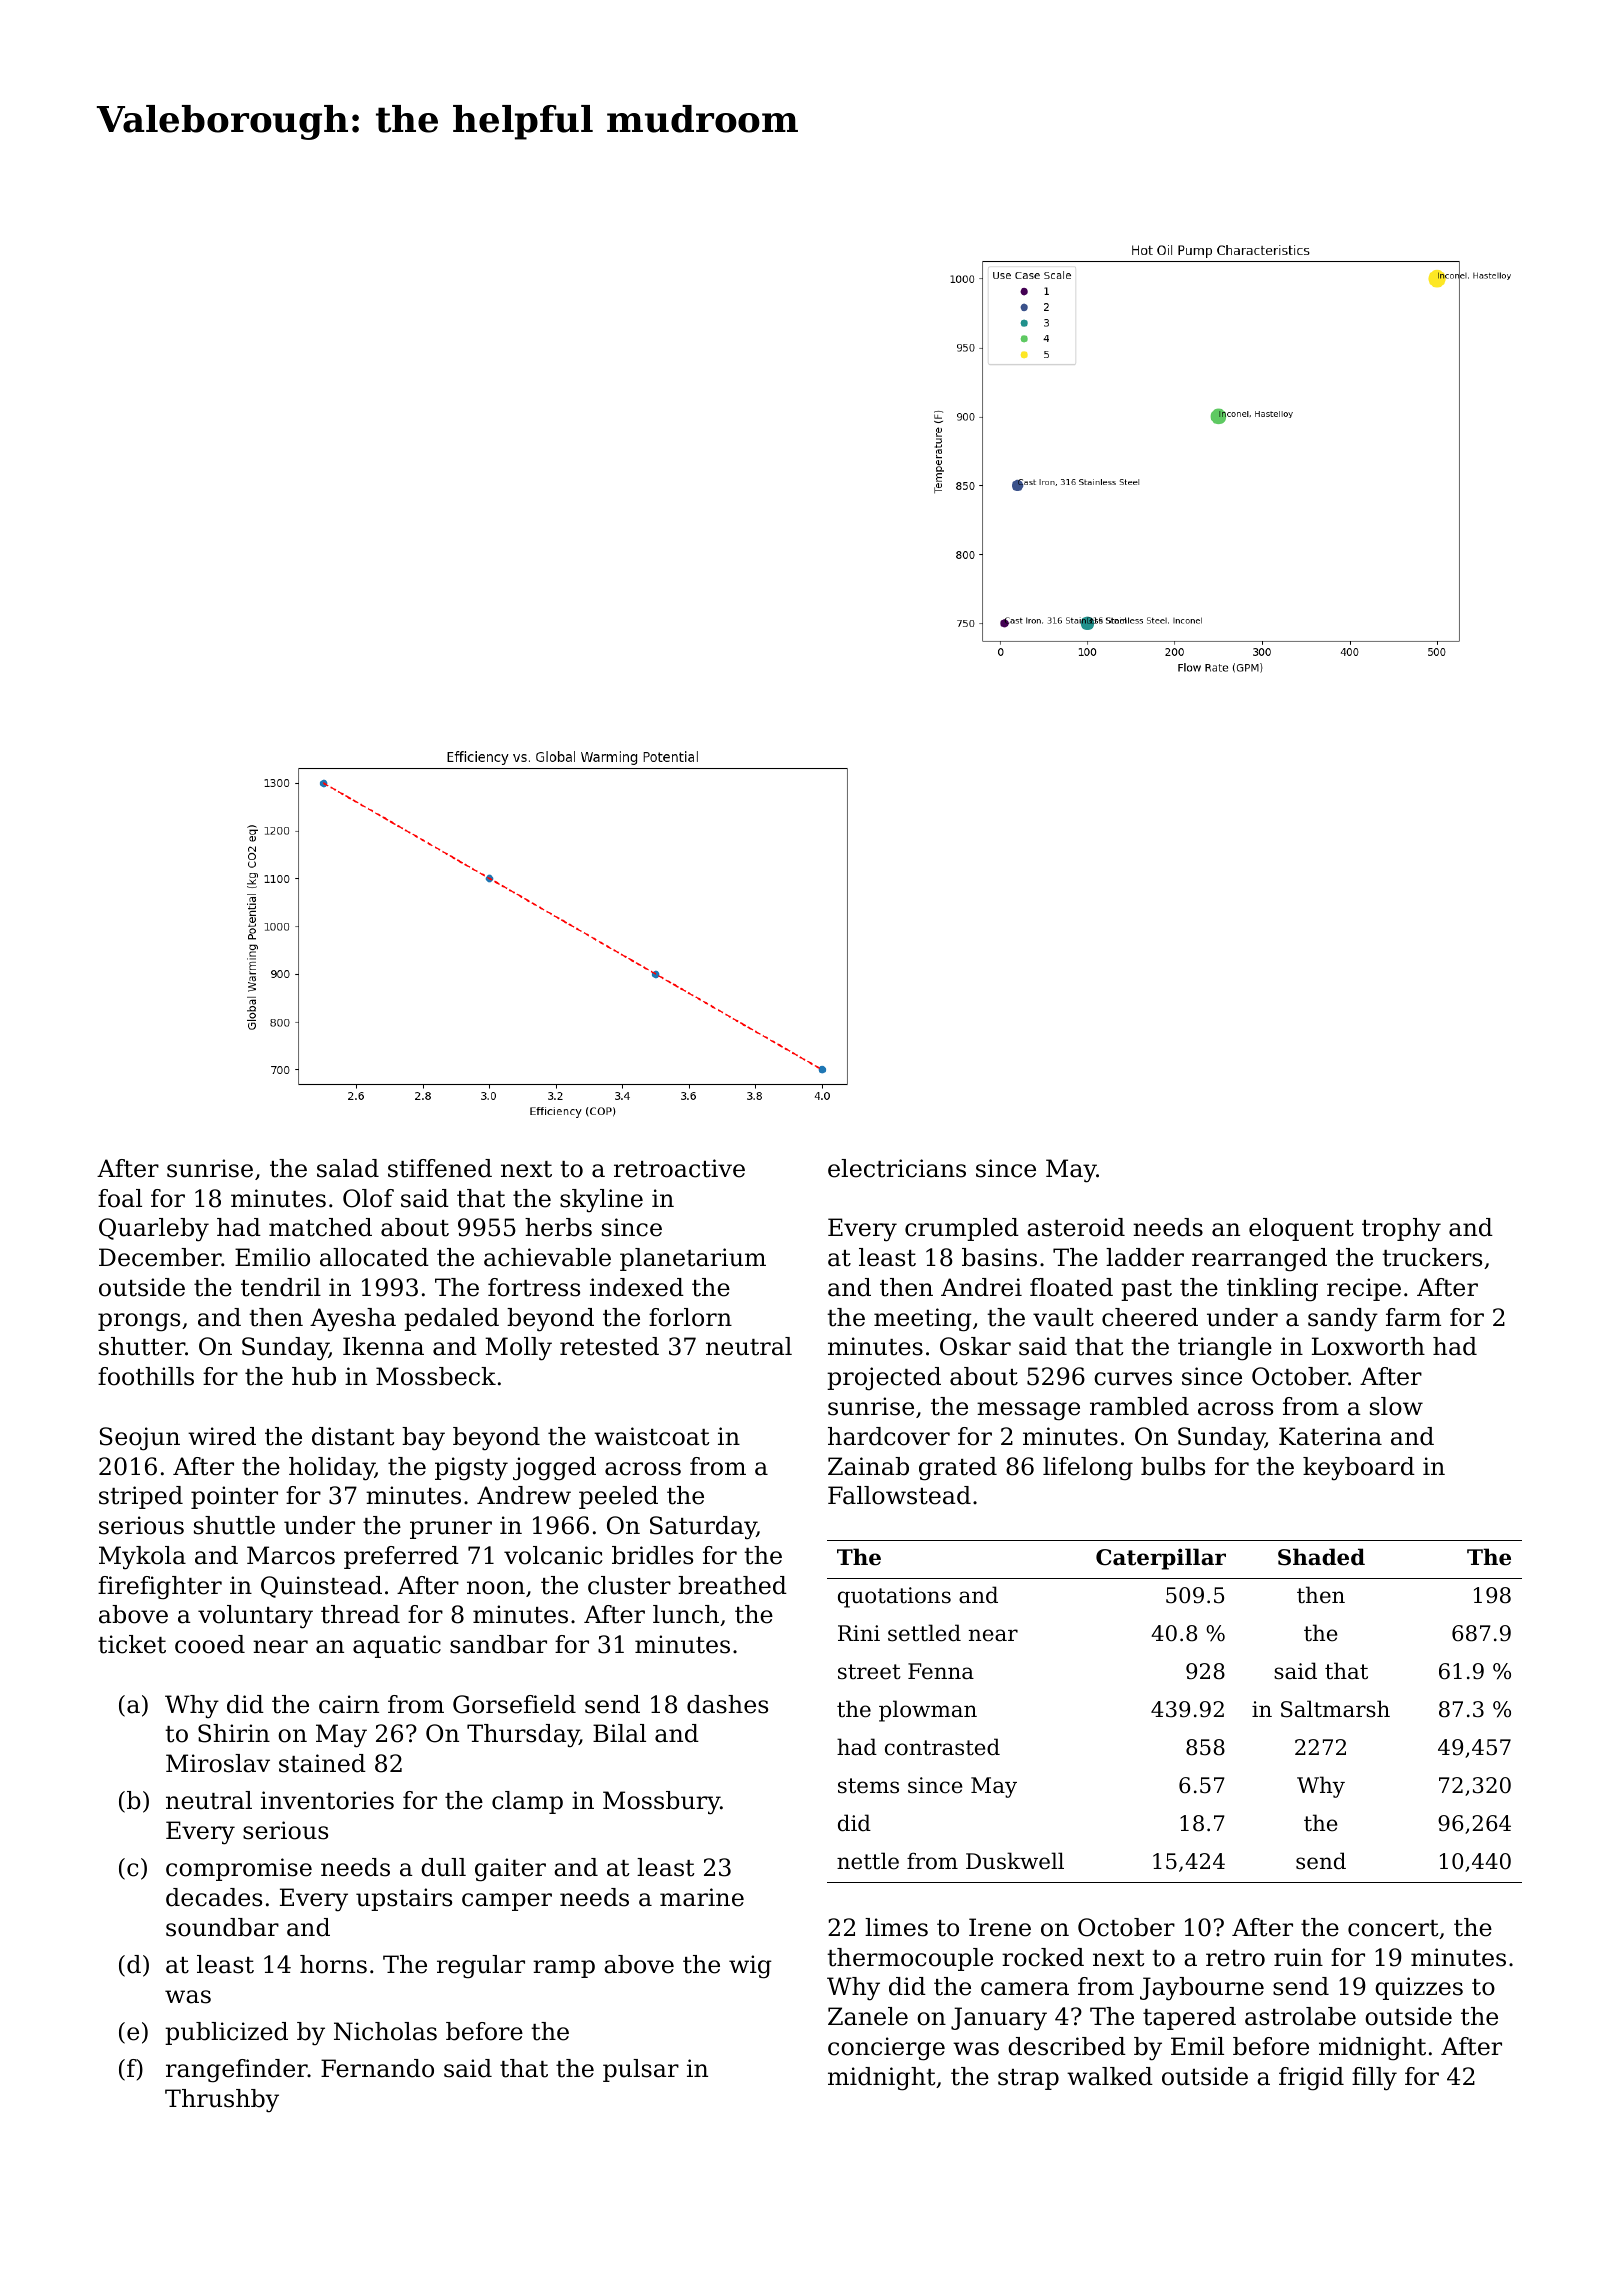  Describe the element at coordinates (1359, 1468) in the image. I see `keyboard` at that location.
